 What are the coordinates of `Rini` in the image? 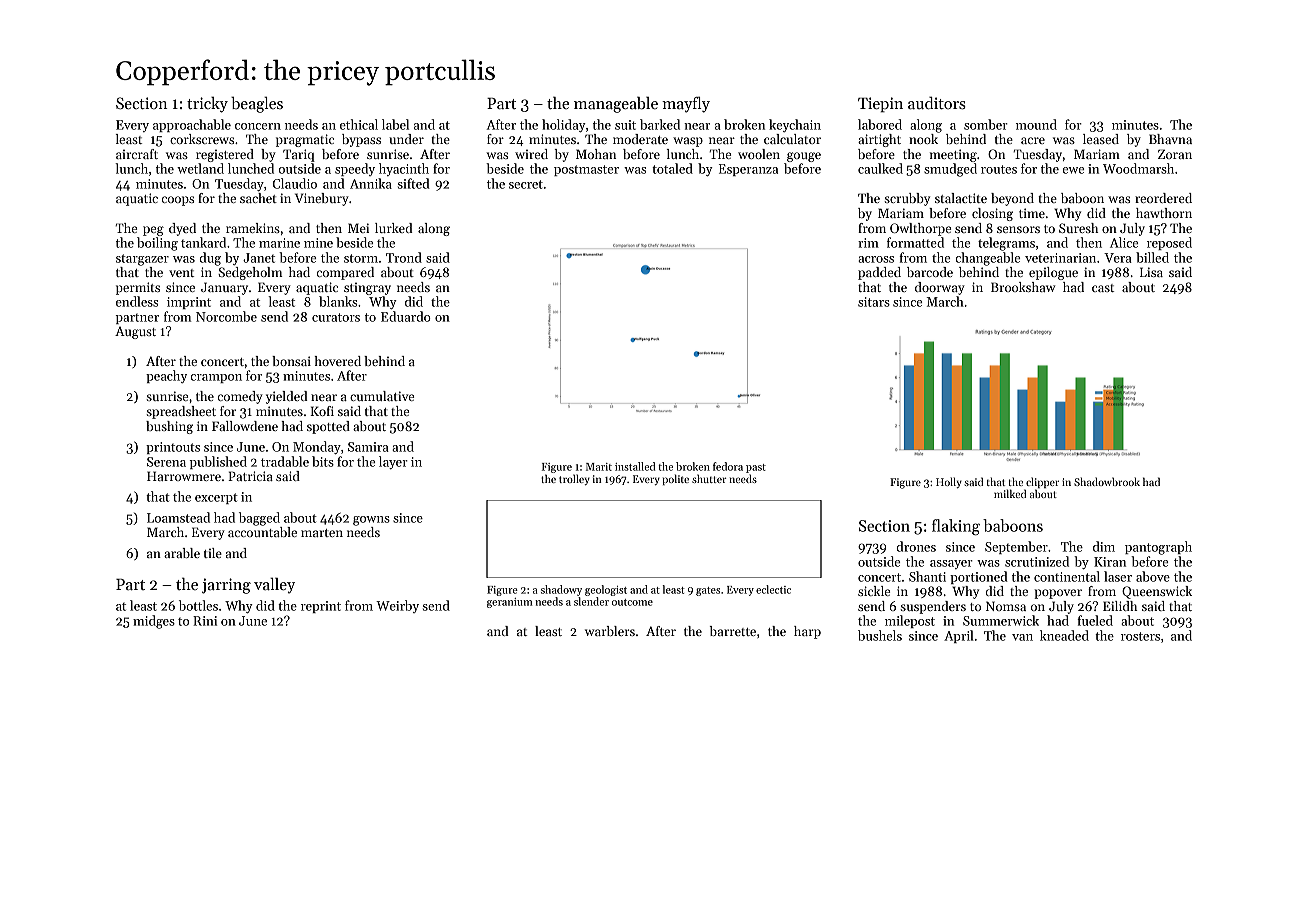 It's located at (205, 621).
